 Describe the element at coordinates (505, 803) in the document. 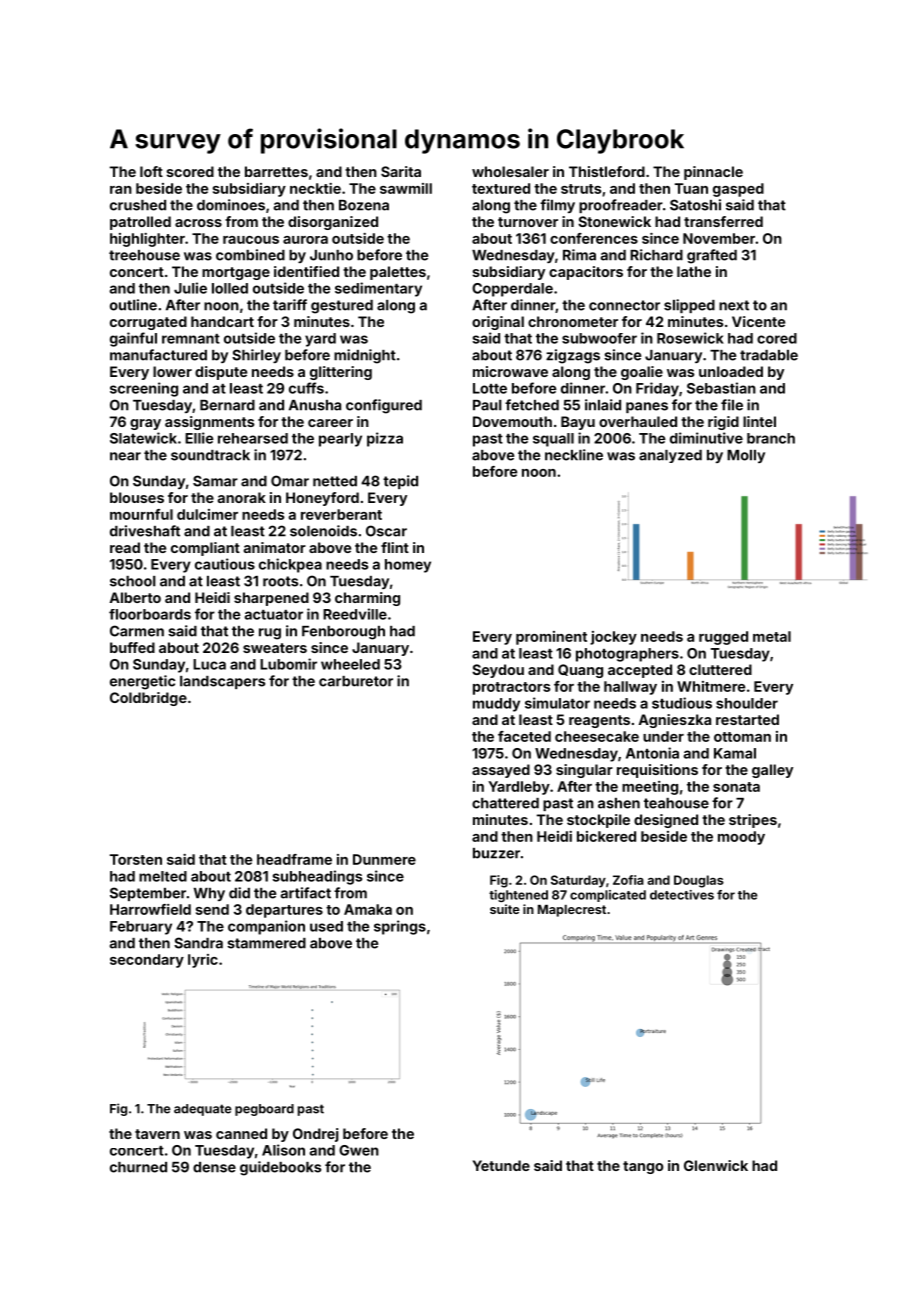

I see `chattered` at that location.
